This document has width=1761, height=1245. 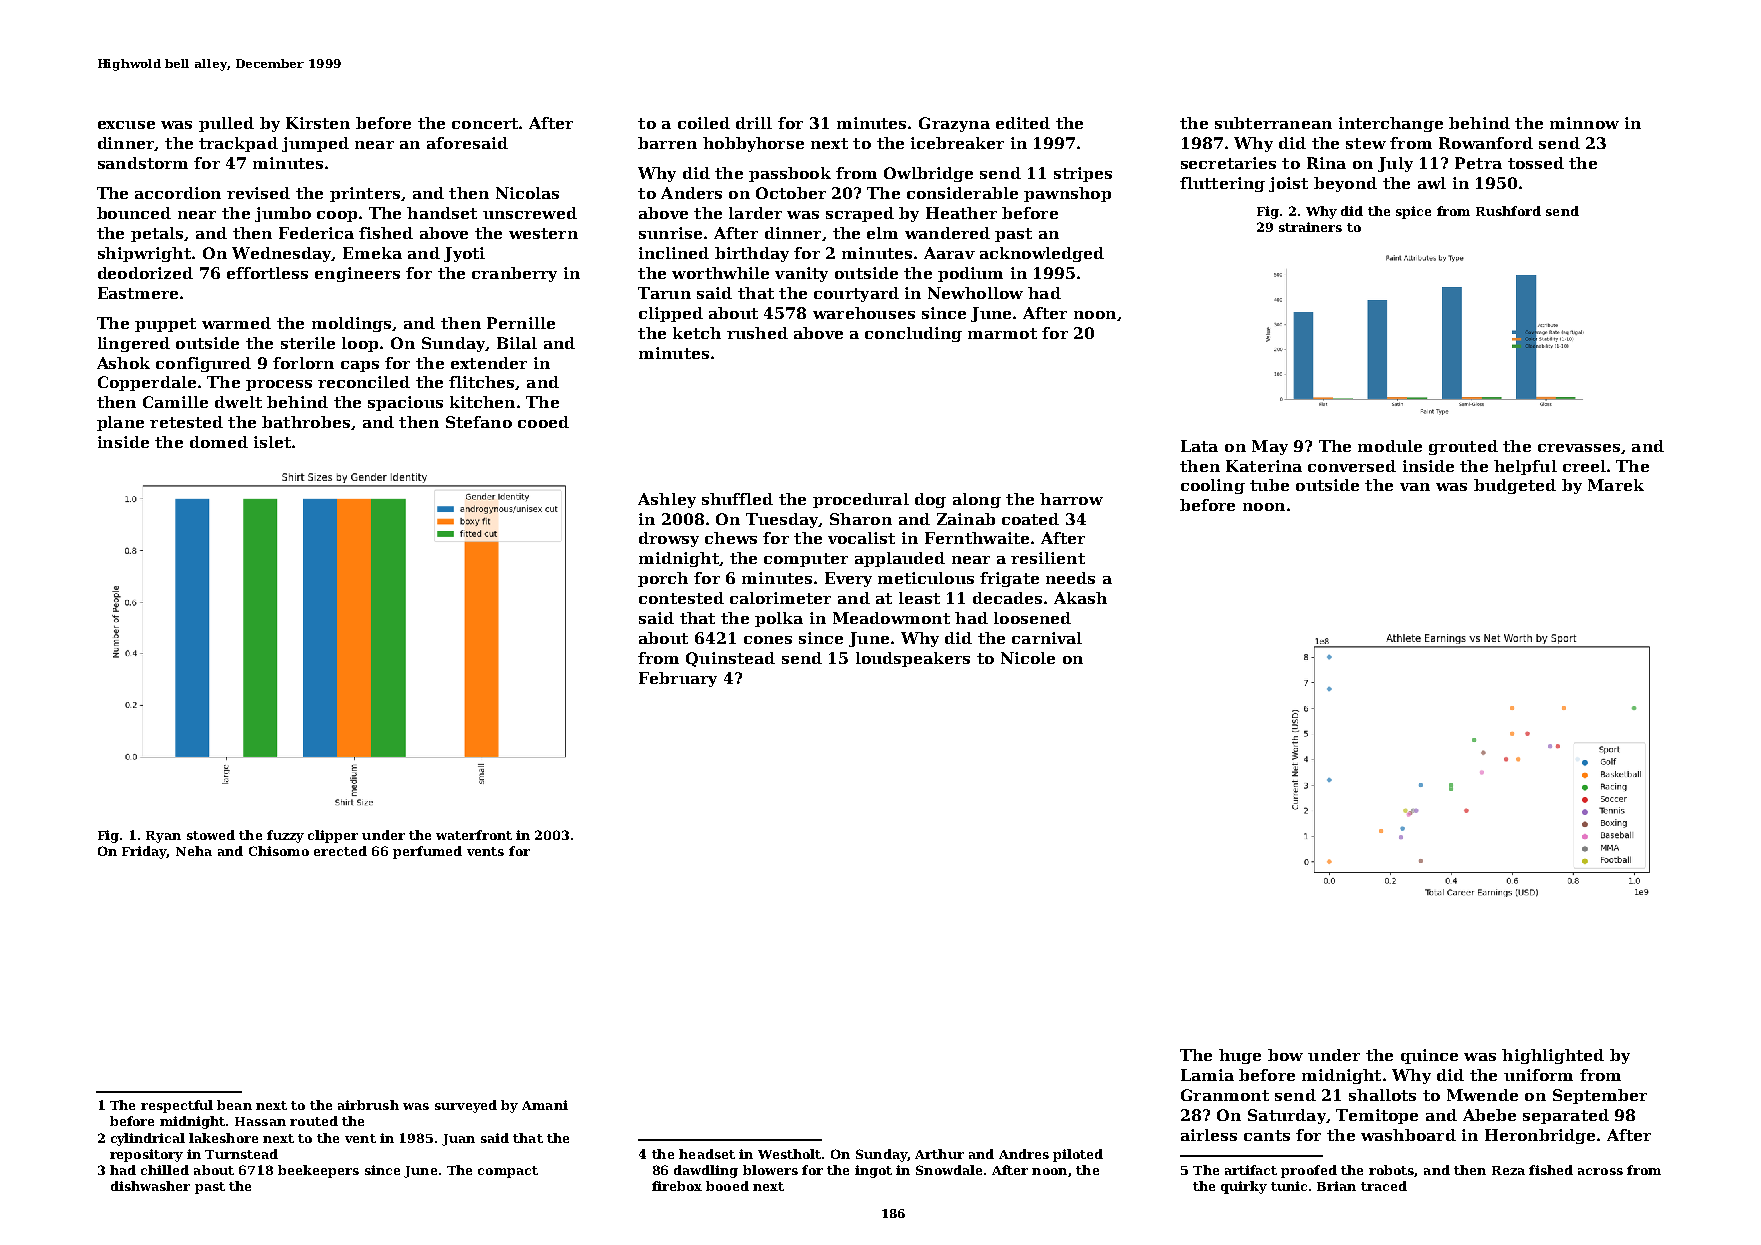 What do you see at coordinates (203, 364) in the document?
I see `configured` at bounding box center [203, 364].
